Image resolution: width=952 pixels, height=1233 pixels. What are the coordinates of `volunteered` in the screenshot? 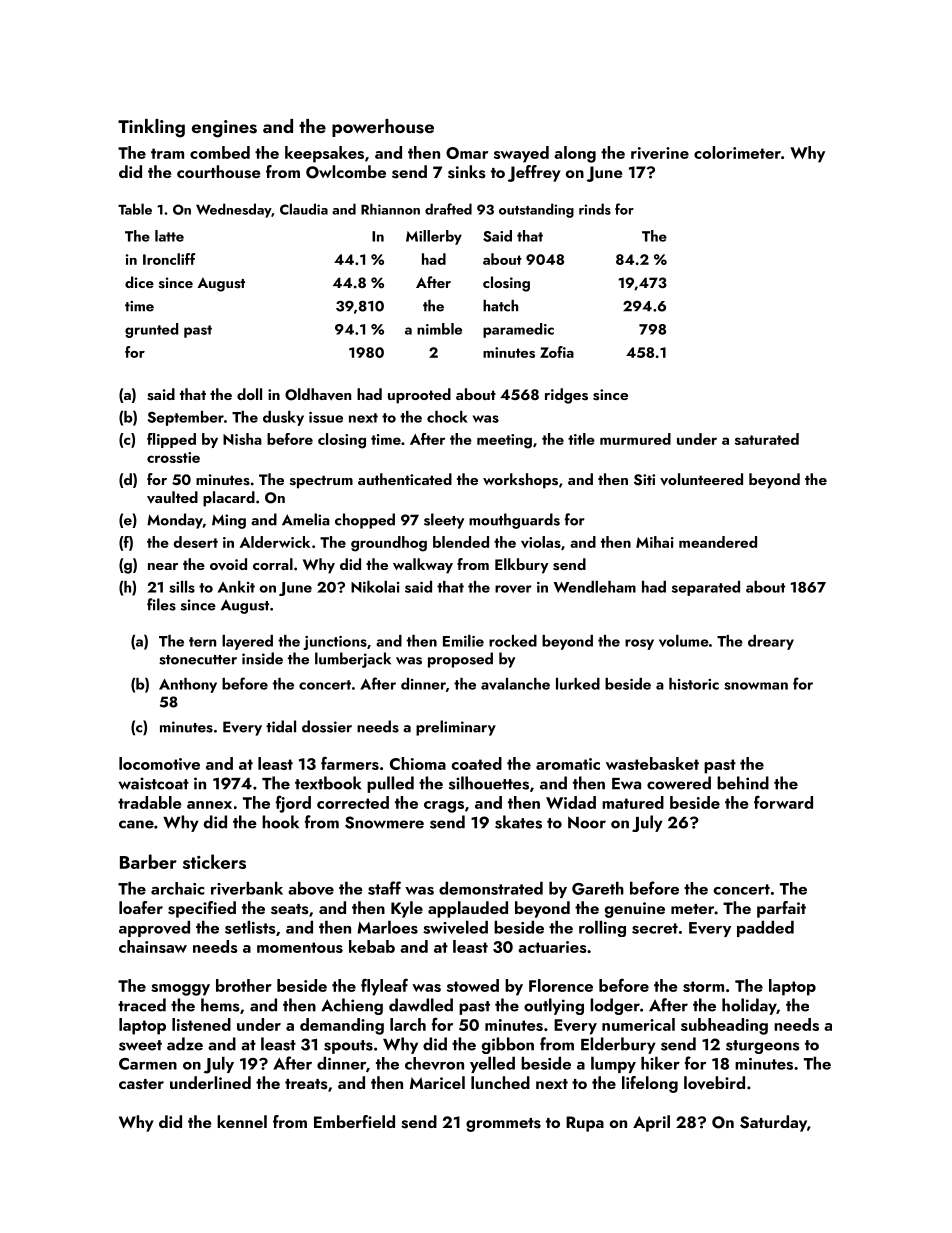 It's located at (701, 479).
